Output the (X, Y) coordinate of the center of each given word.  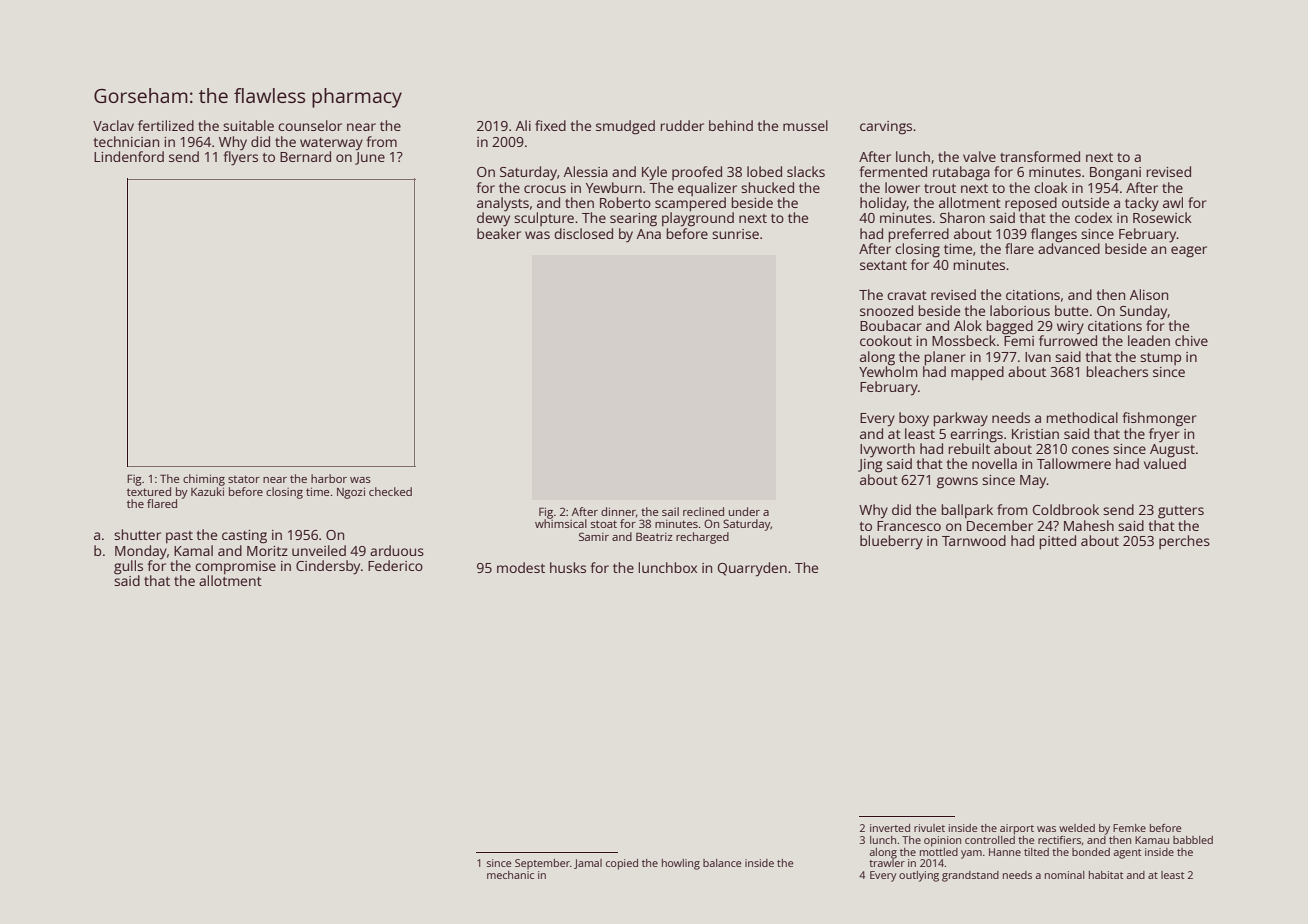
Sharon (962, 217)
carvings (886, 128)
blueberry (891, 542)
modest (521, 567)
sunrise (735, 234)
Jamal (588, 864)
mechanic (510, 875)
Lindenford (129, 156)
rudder (682, 125)
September (542, 864)
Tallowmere (1074, 463)
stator (244, 479)
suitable (248, 125)
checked (390, 491)
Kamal (193, 550)
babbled (1193, 840)
